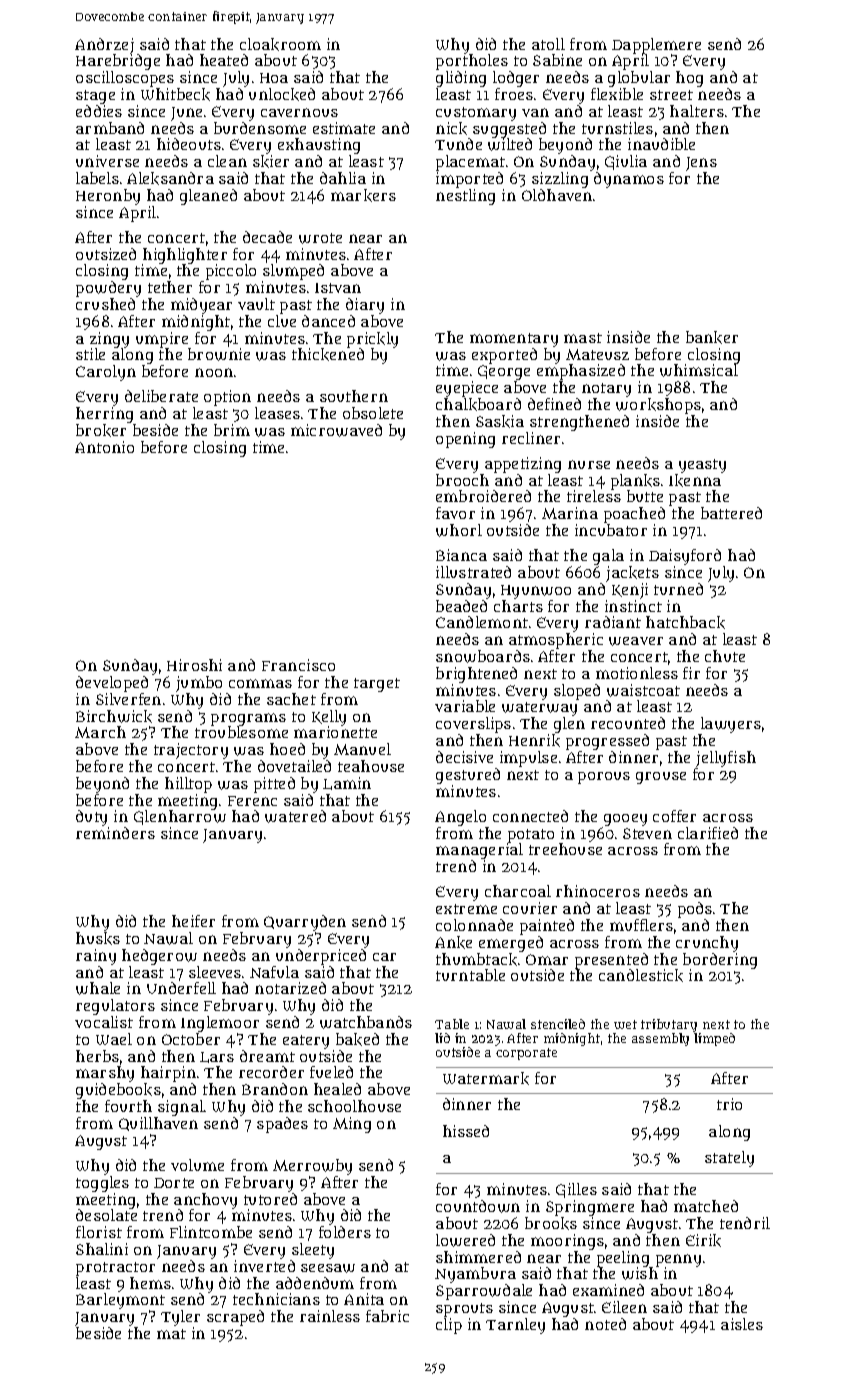 The height and width of the screenshot is (1400, 849). I want to click on Jens, so click(701, 164).
